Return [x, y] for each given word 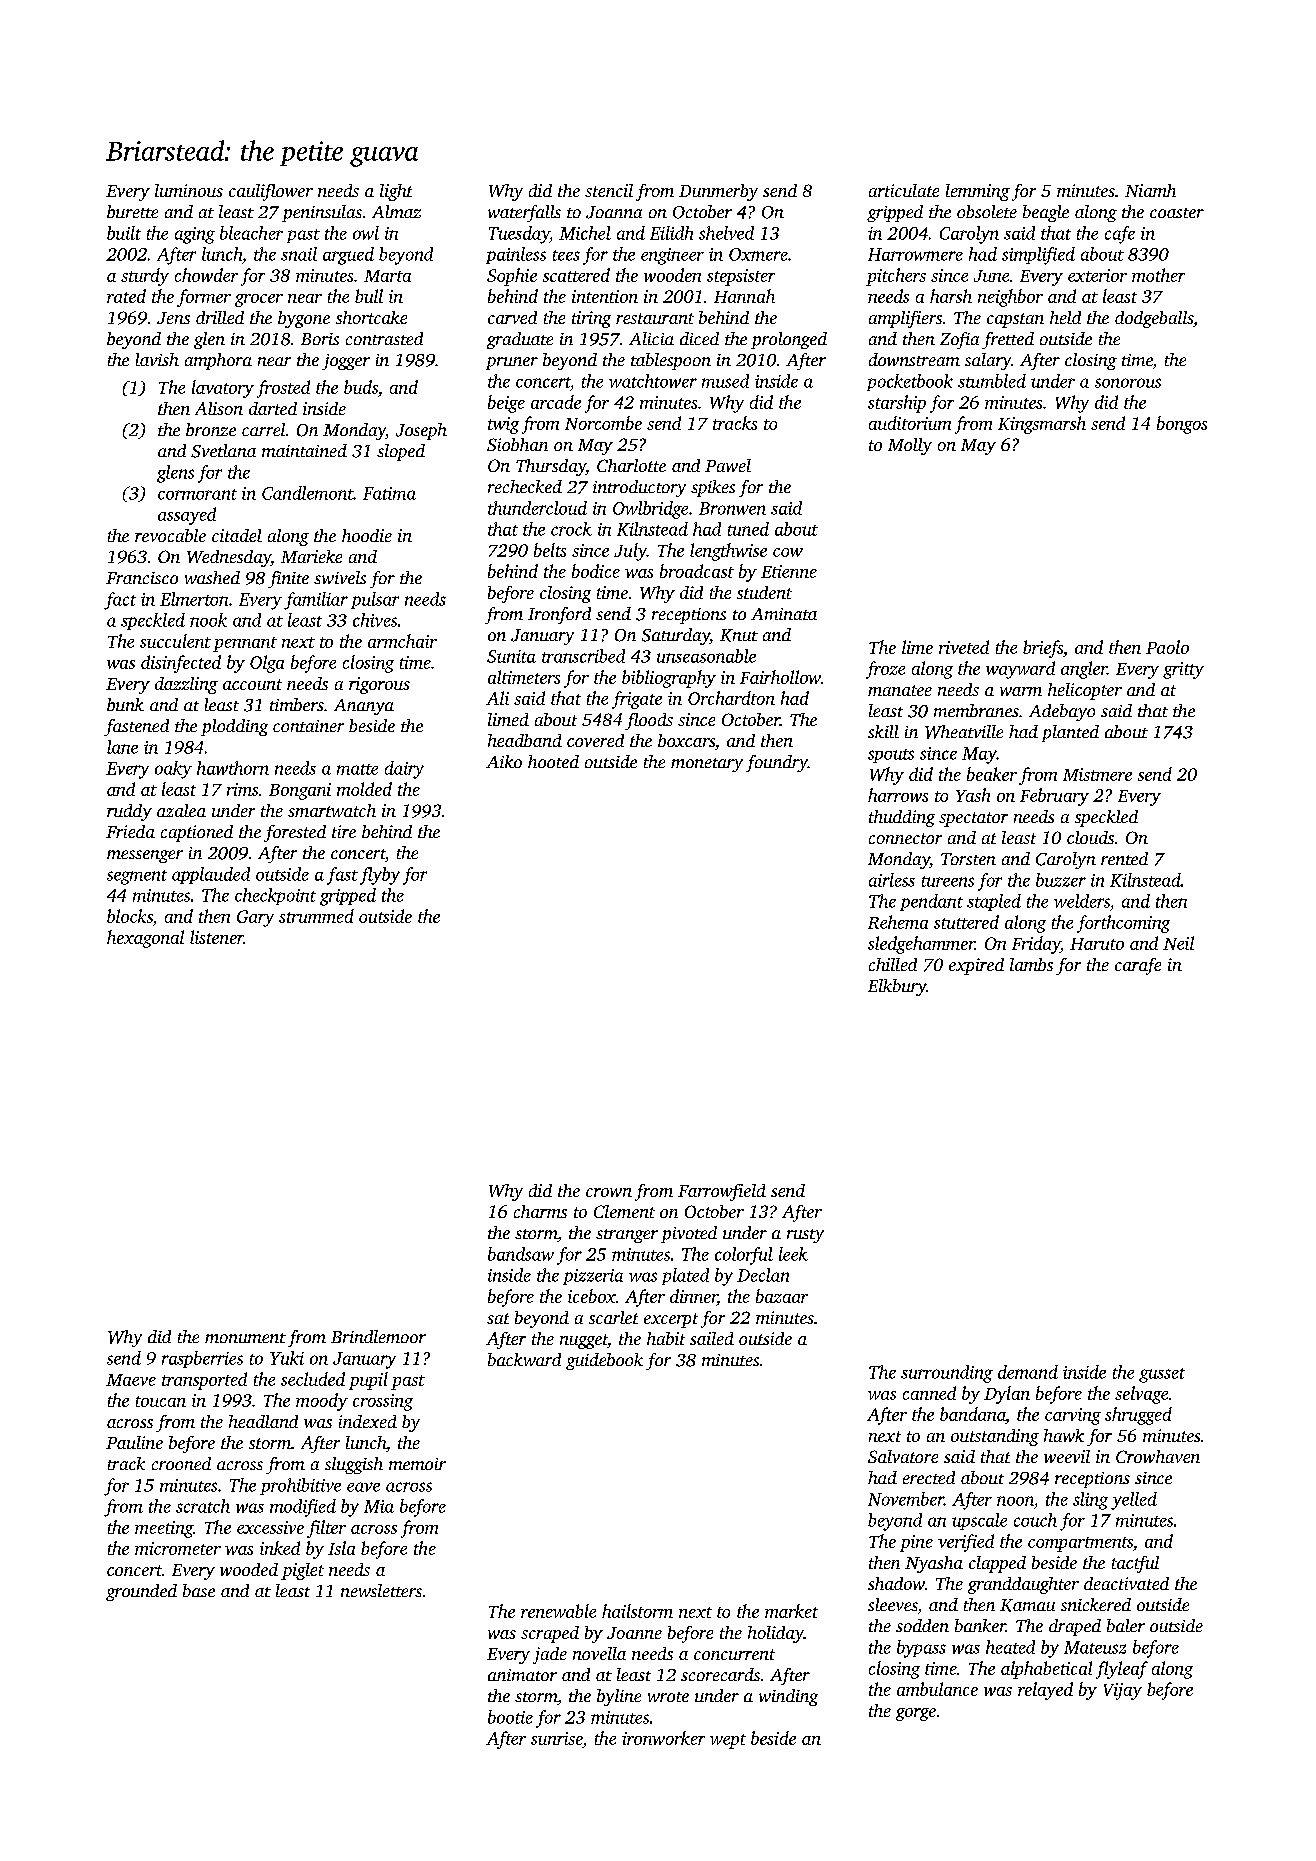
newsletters [381, 1590]
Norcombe [603, 423]
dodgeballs [1154, 319]
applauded [211, 875]
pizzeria [593, 1277]
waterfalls [524, 213]
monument [245, 1338]
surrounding [947, 1374]
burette [132, 211]
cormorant [197, 494]
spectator [973, 819]
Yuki [287, 1358]
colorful [744, 1256]
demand [1028, 1372]
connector [905, 838]
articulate [904, 190]
